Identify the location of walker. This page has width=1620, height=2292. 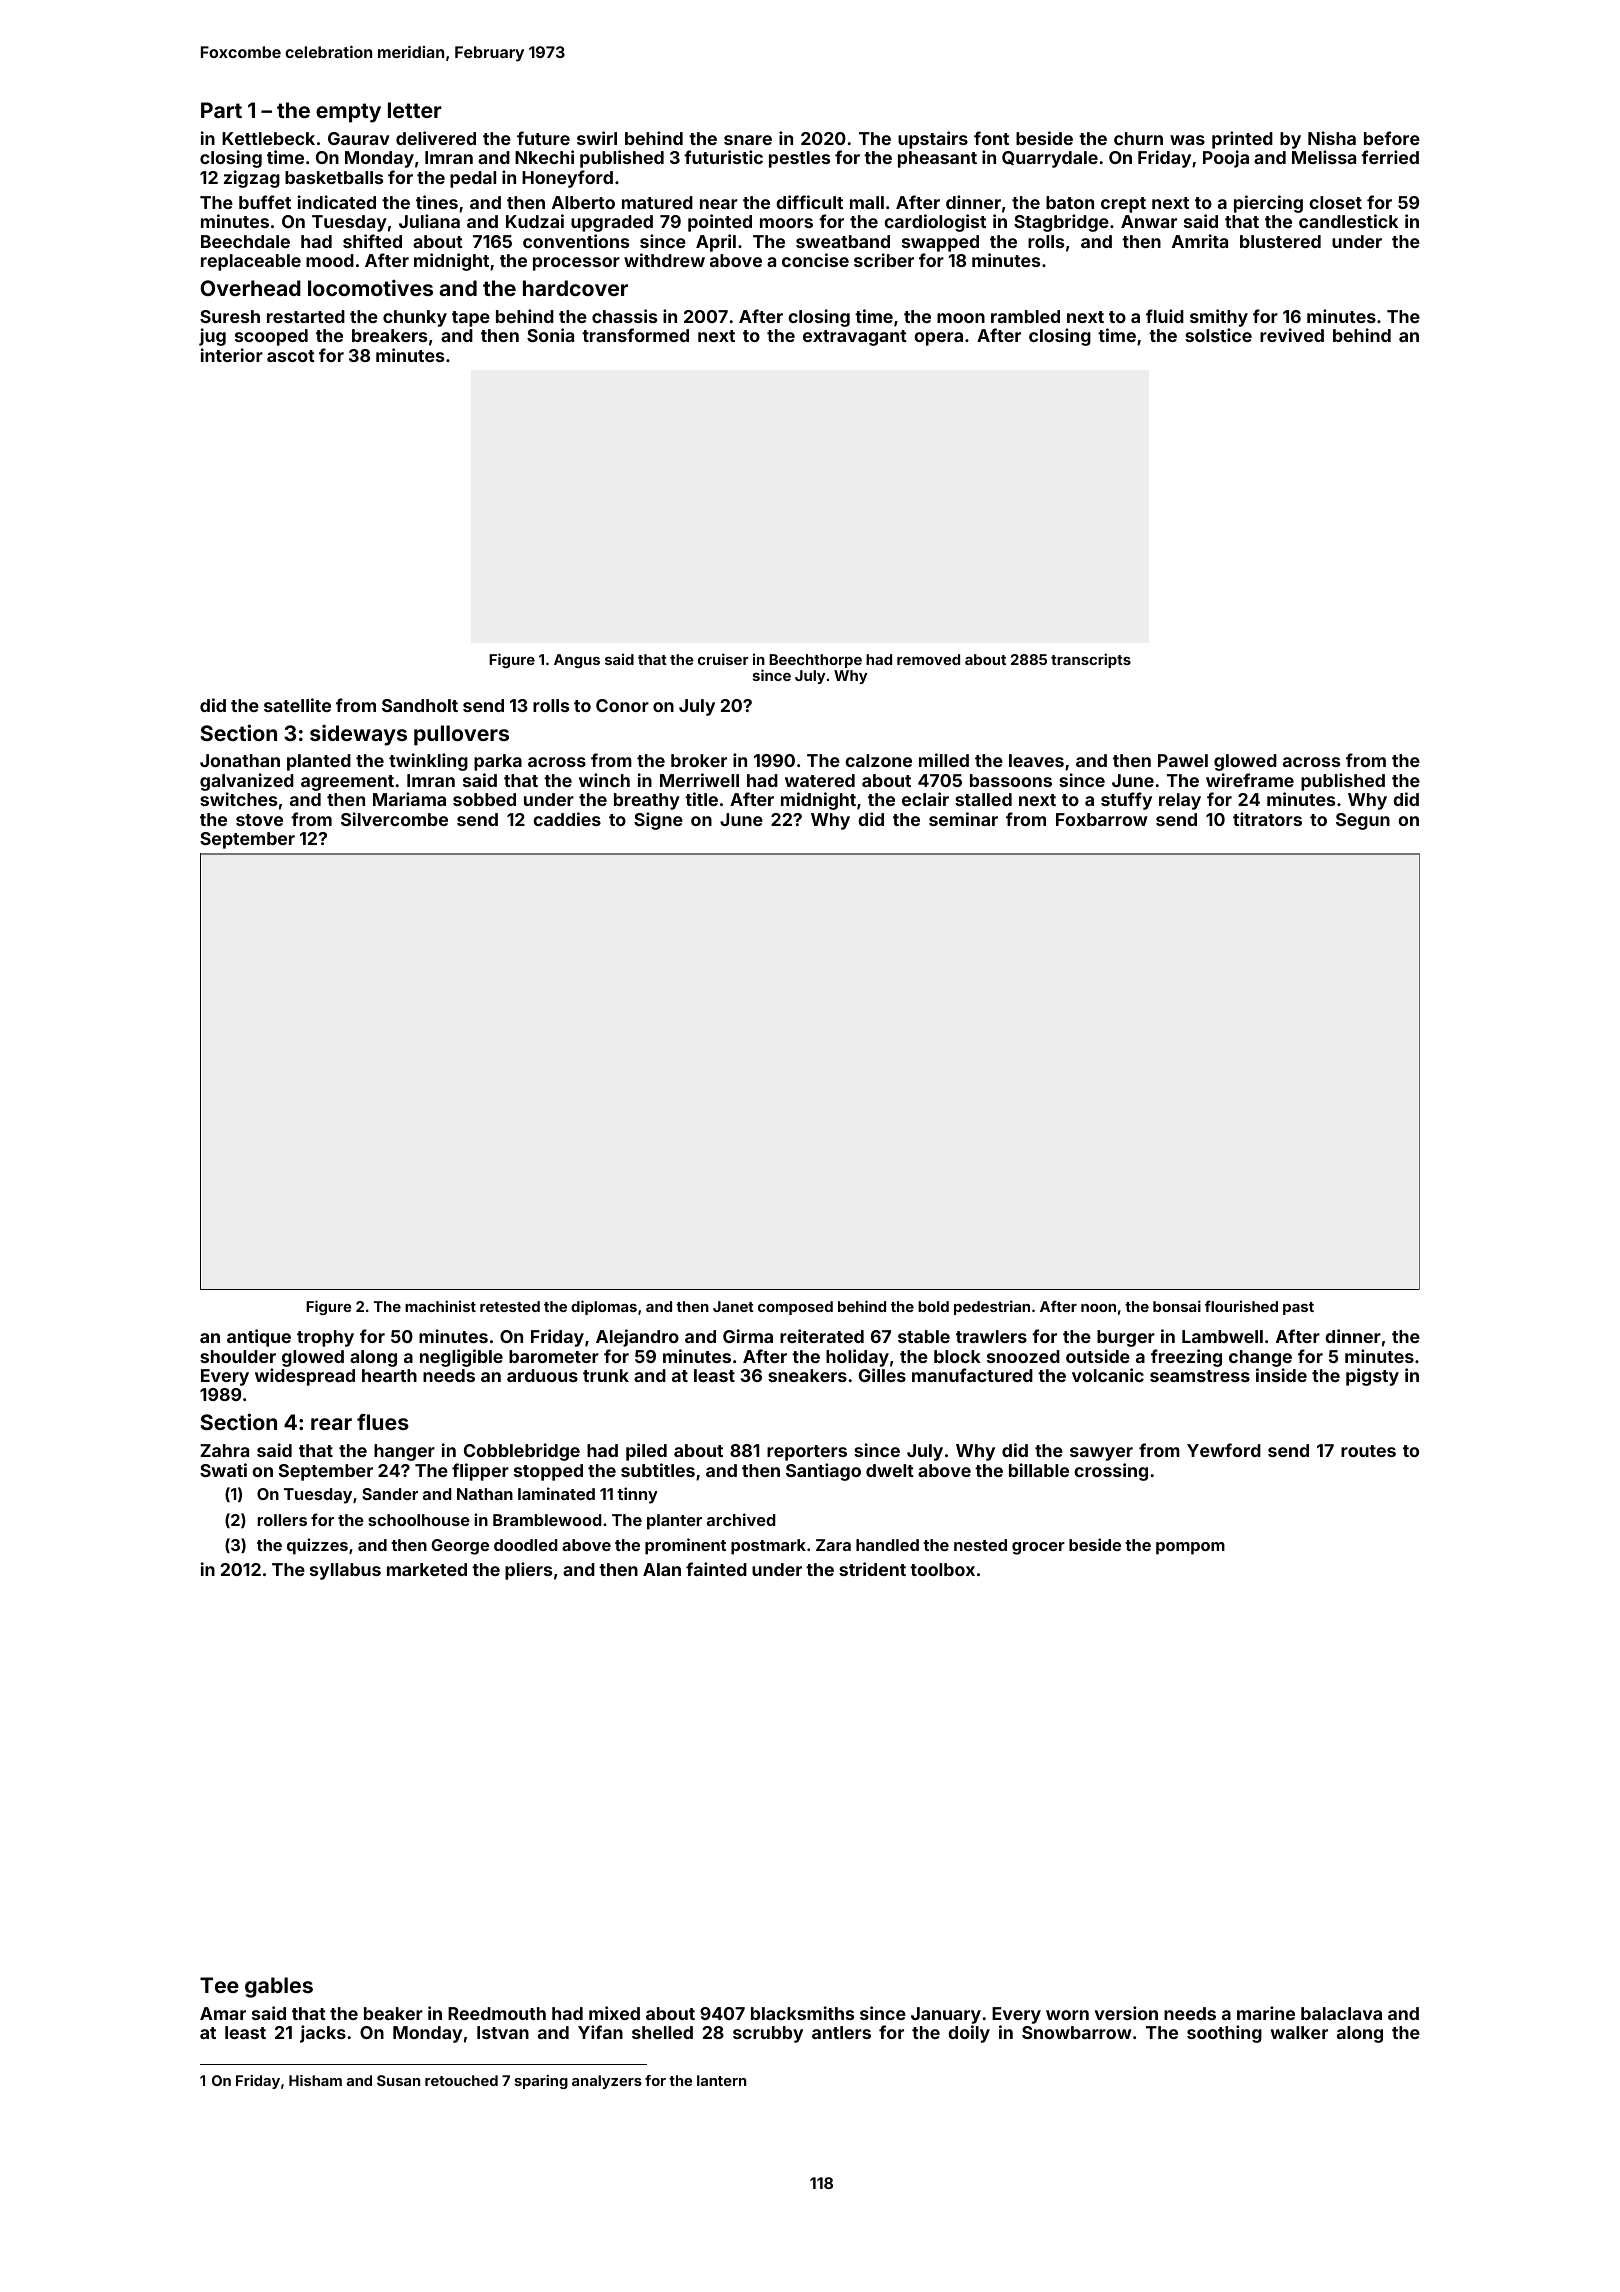
(1299, 2032).
